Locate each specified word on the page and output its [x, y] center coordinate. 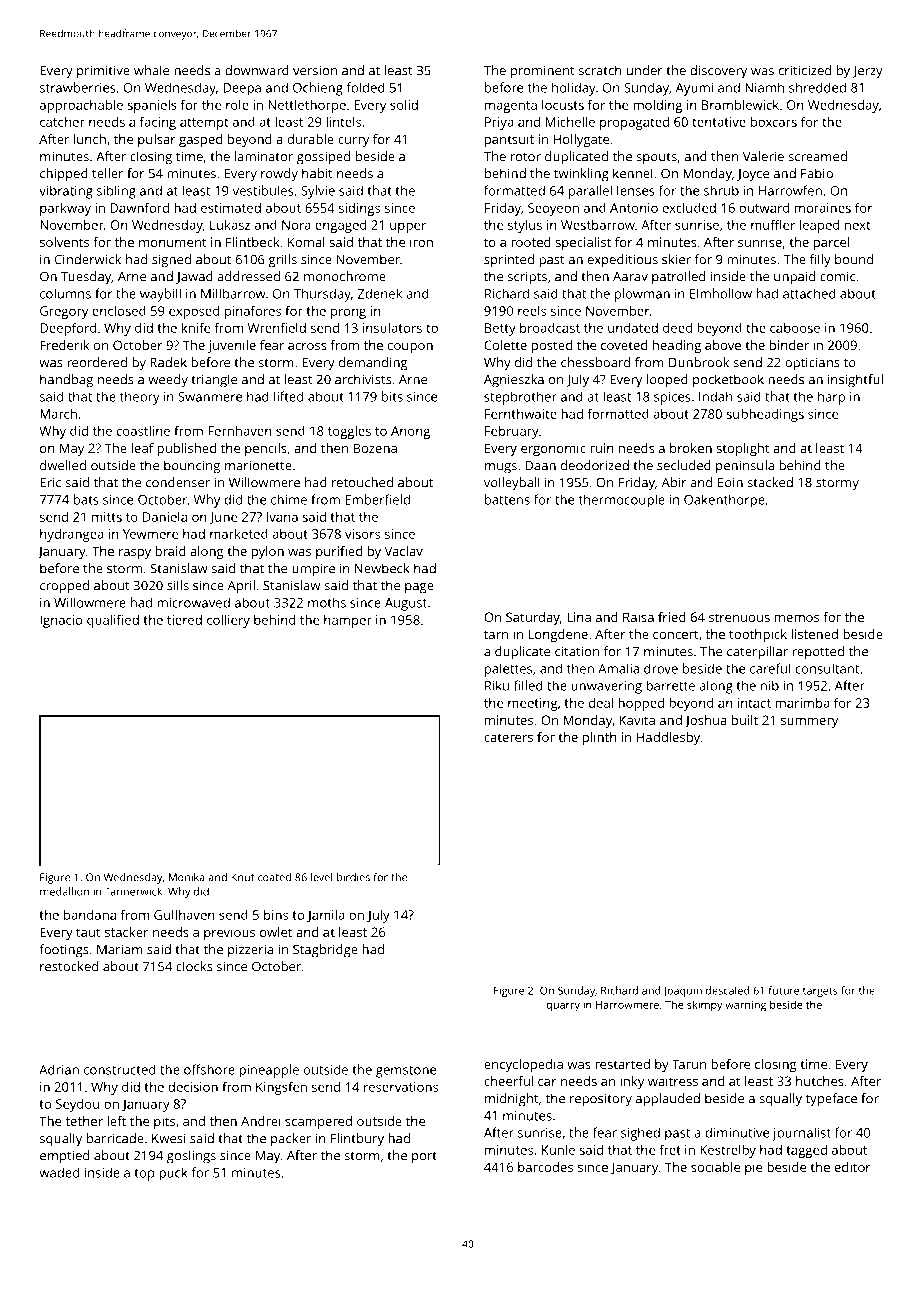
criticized [805, 70]
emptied [64, 1157]
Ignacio [61, 621]
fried [672, 617]
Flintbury [357, 1140]
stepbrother [520, 398]
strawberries [78, 87]
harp [831, 398]
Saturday [533, 618]
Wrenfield [277, 327]
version [315, 70]
